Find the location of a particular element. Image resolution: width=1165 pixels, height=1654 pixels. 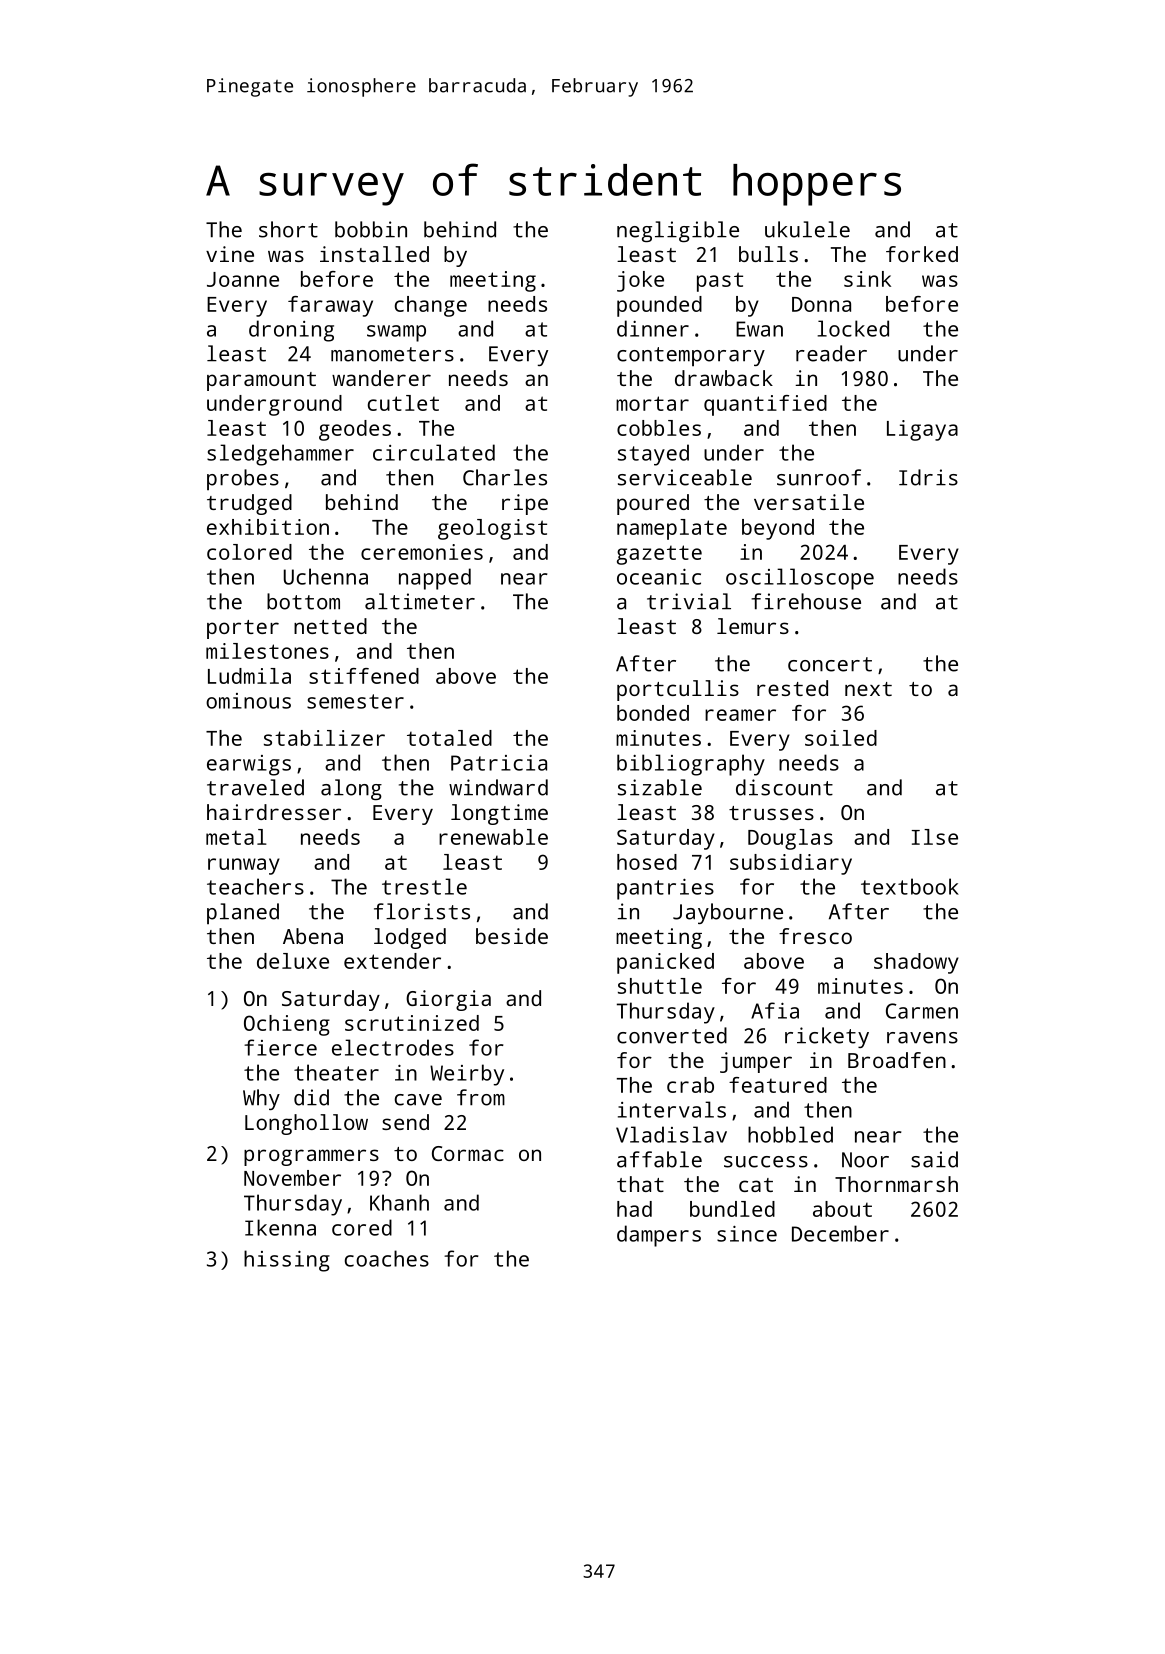

totaled is located at coordinates (449, 738).
